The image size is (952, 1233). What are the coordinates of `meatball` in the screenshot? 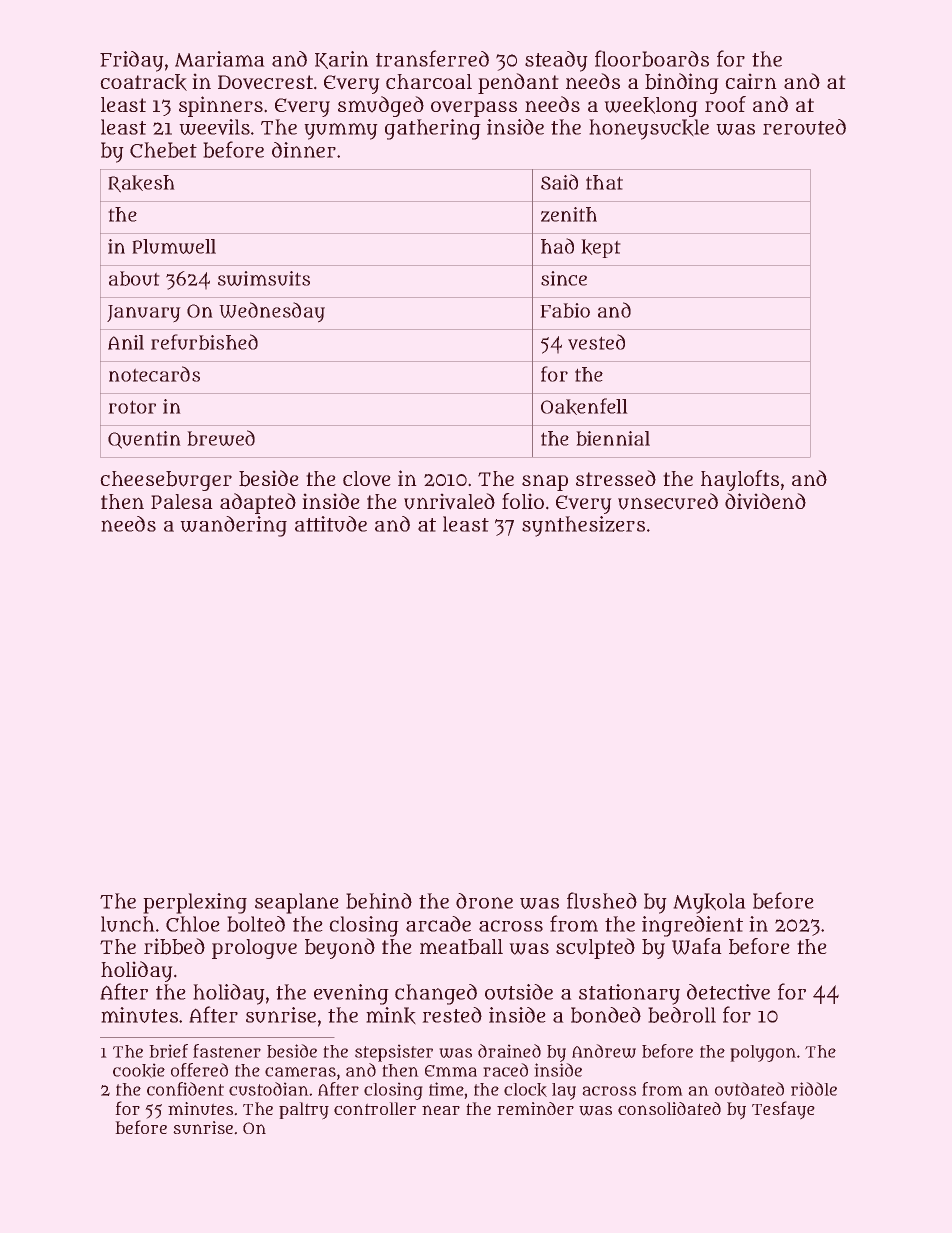 It's located at (461, 947).
